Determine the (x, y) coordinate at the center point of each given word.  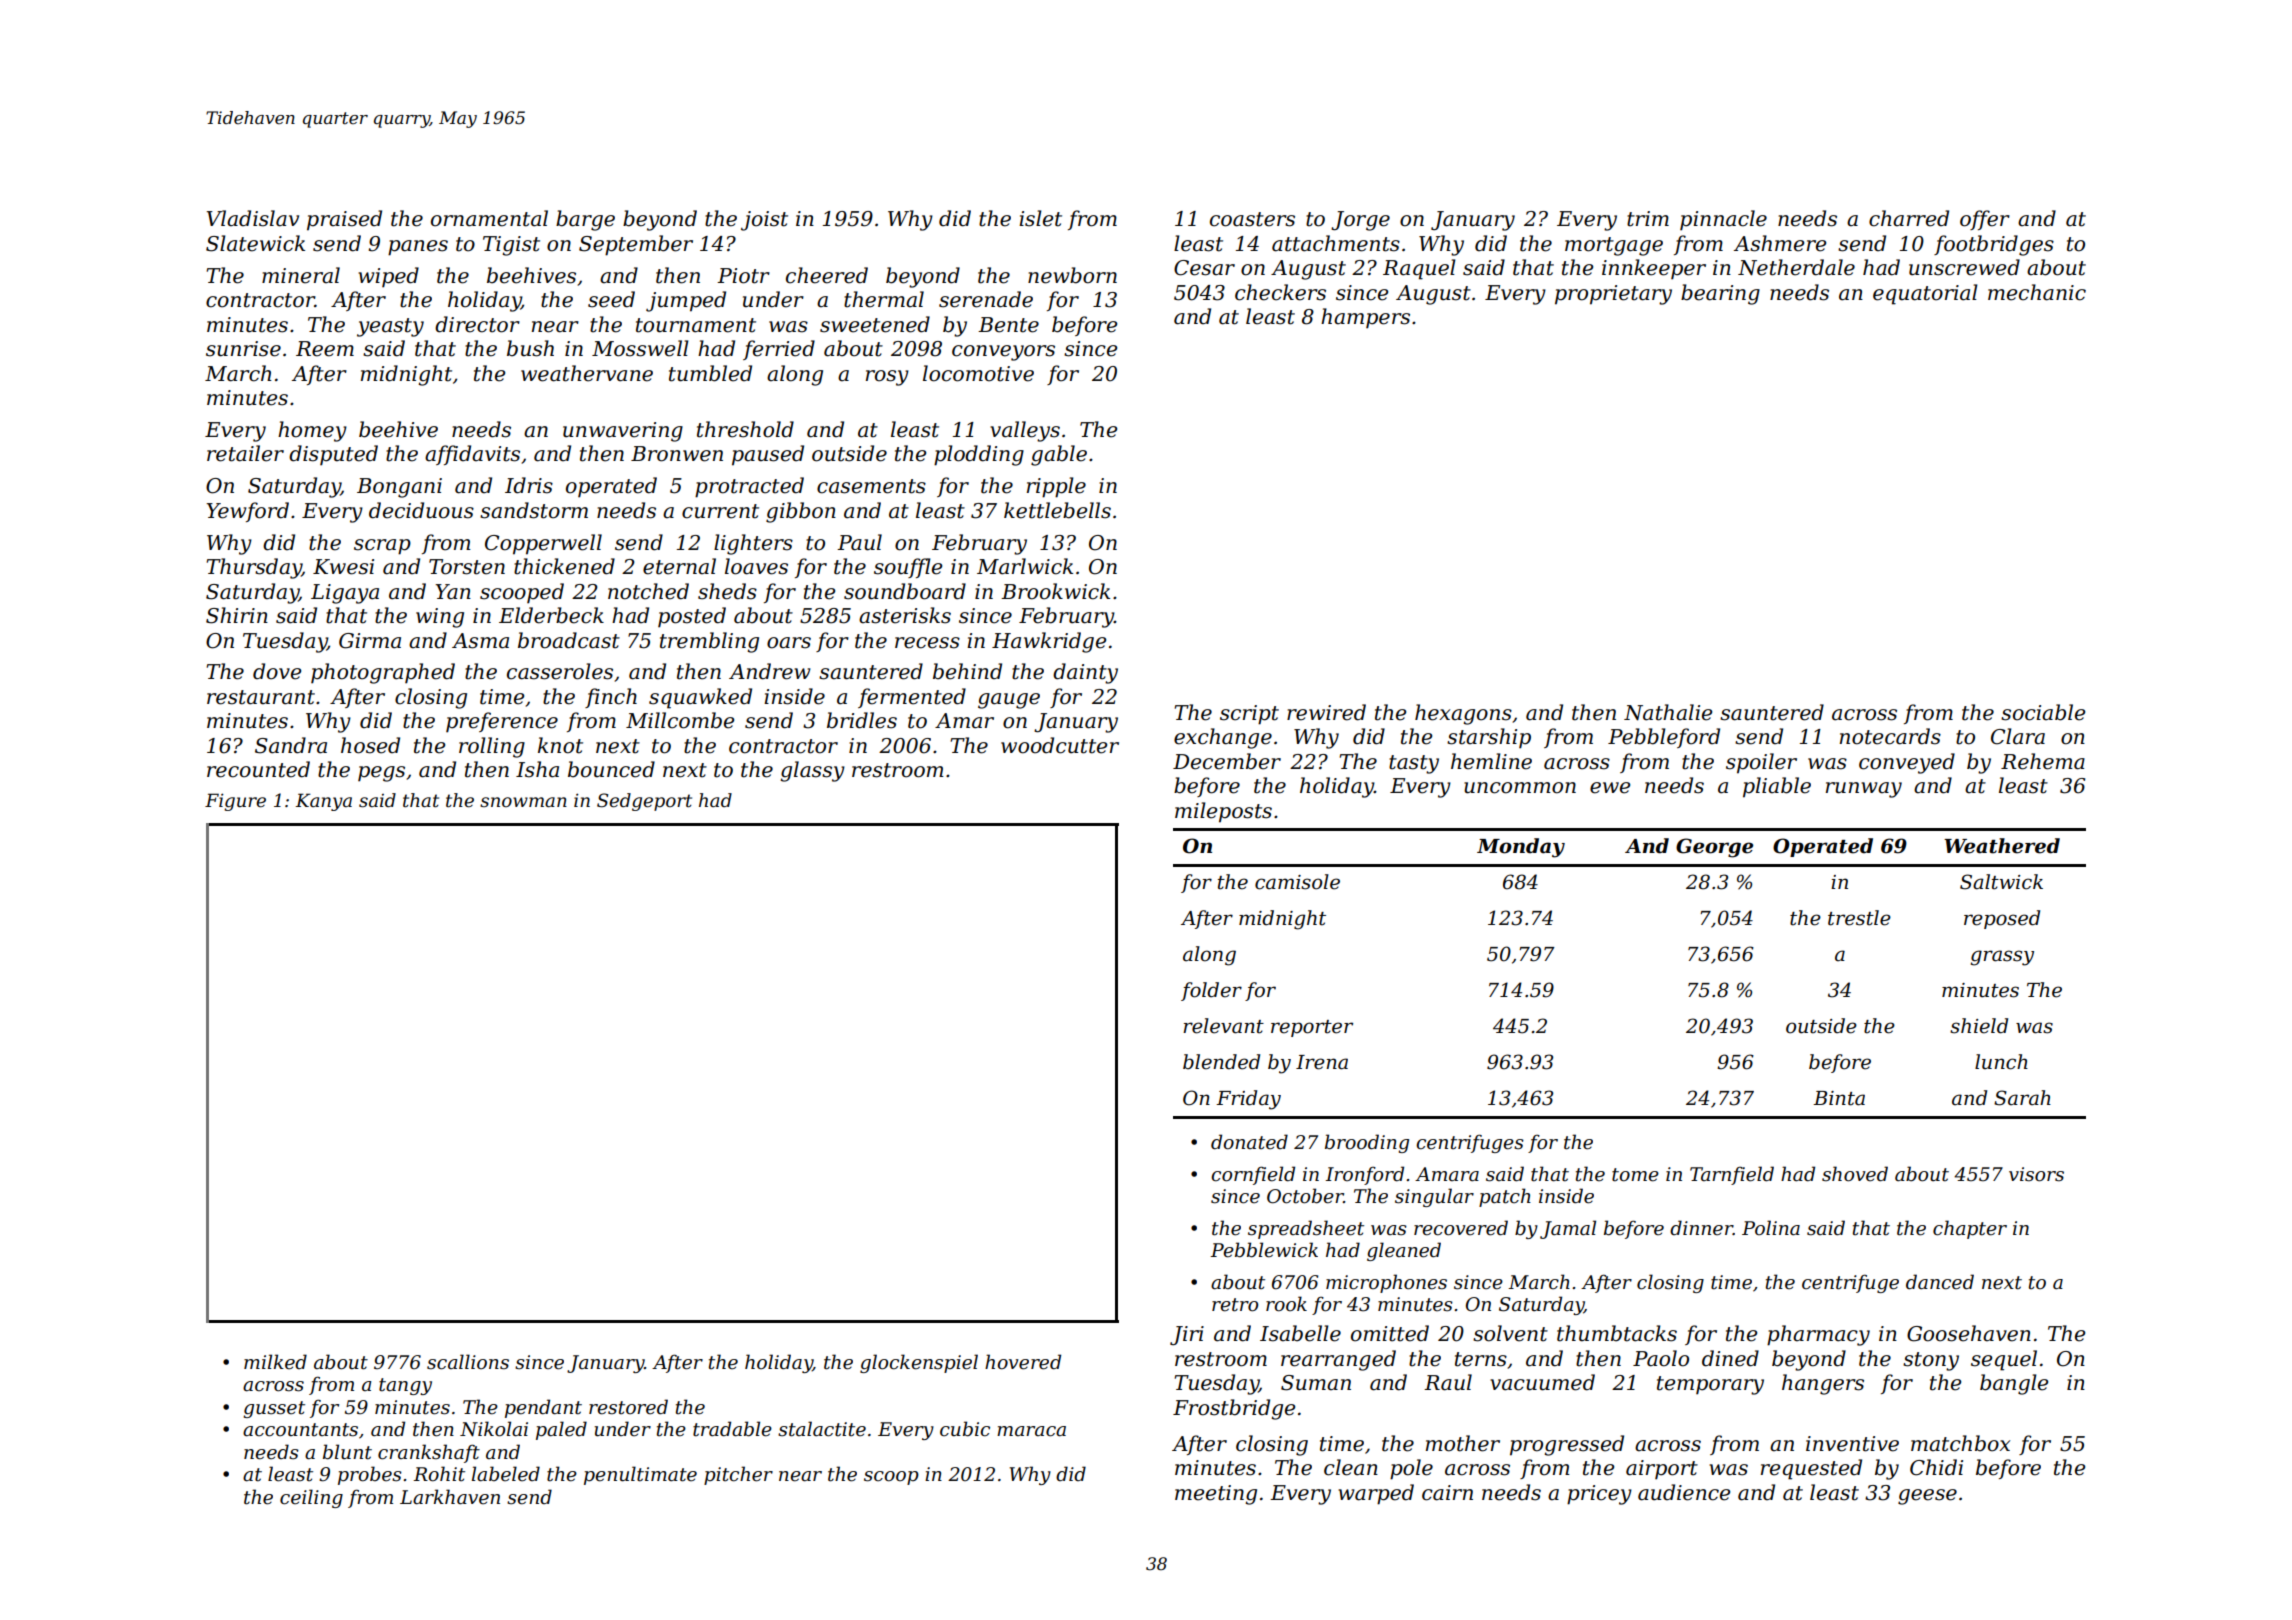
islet (1040, 218)
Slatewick (255, 243)
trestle (1859, 918)
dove (277, 671)
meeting (1216, 1495)
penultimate (640, 1475)
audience (1684, 1492)
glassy (812, 771)
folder (1211, 991)
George (1714, 848)
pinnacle (1723, 220)
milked (275, 1362)
